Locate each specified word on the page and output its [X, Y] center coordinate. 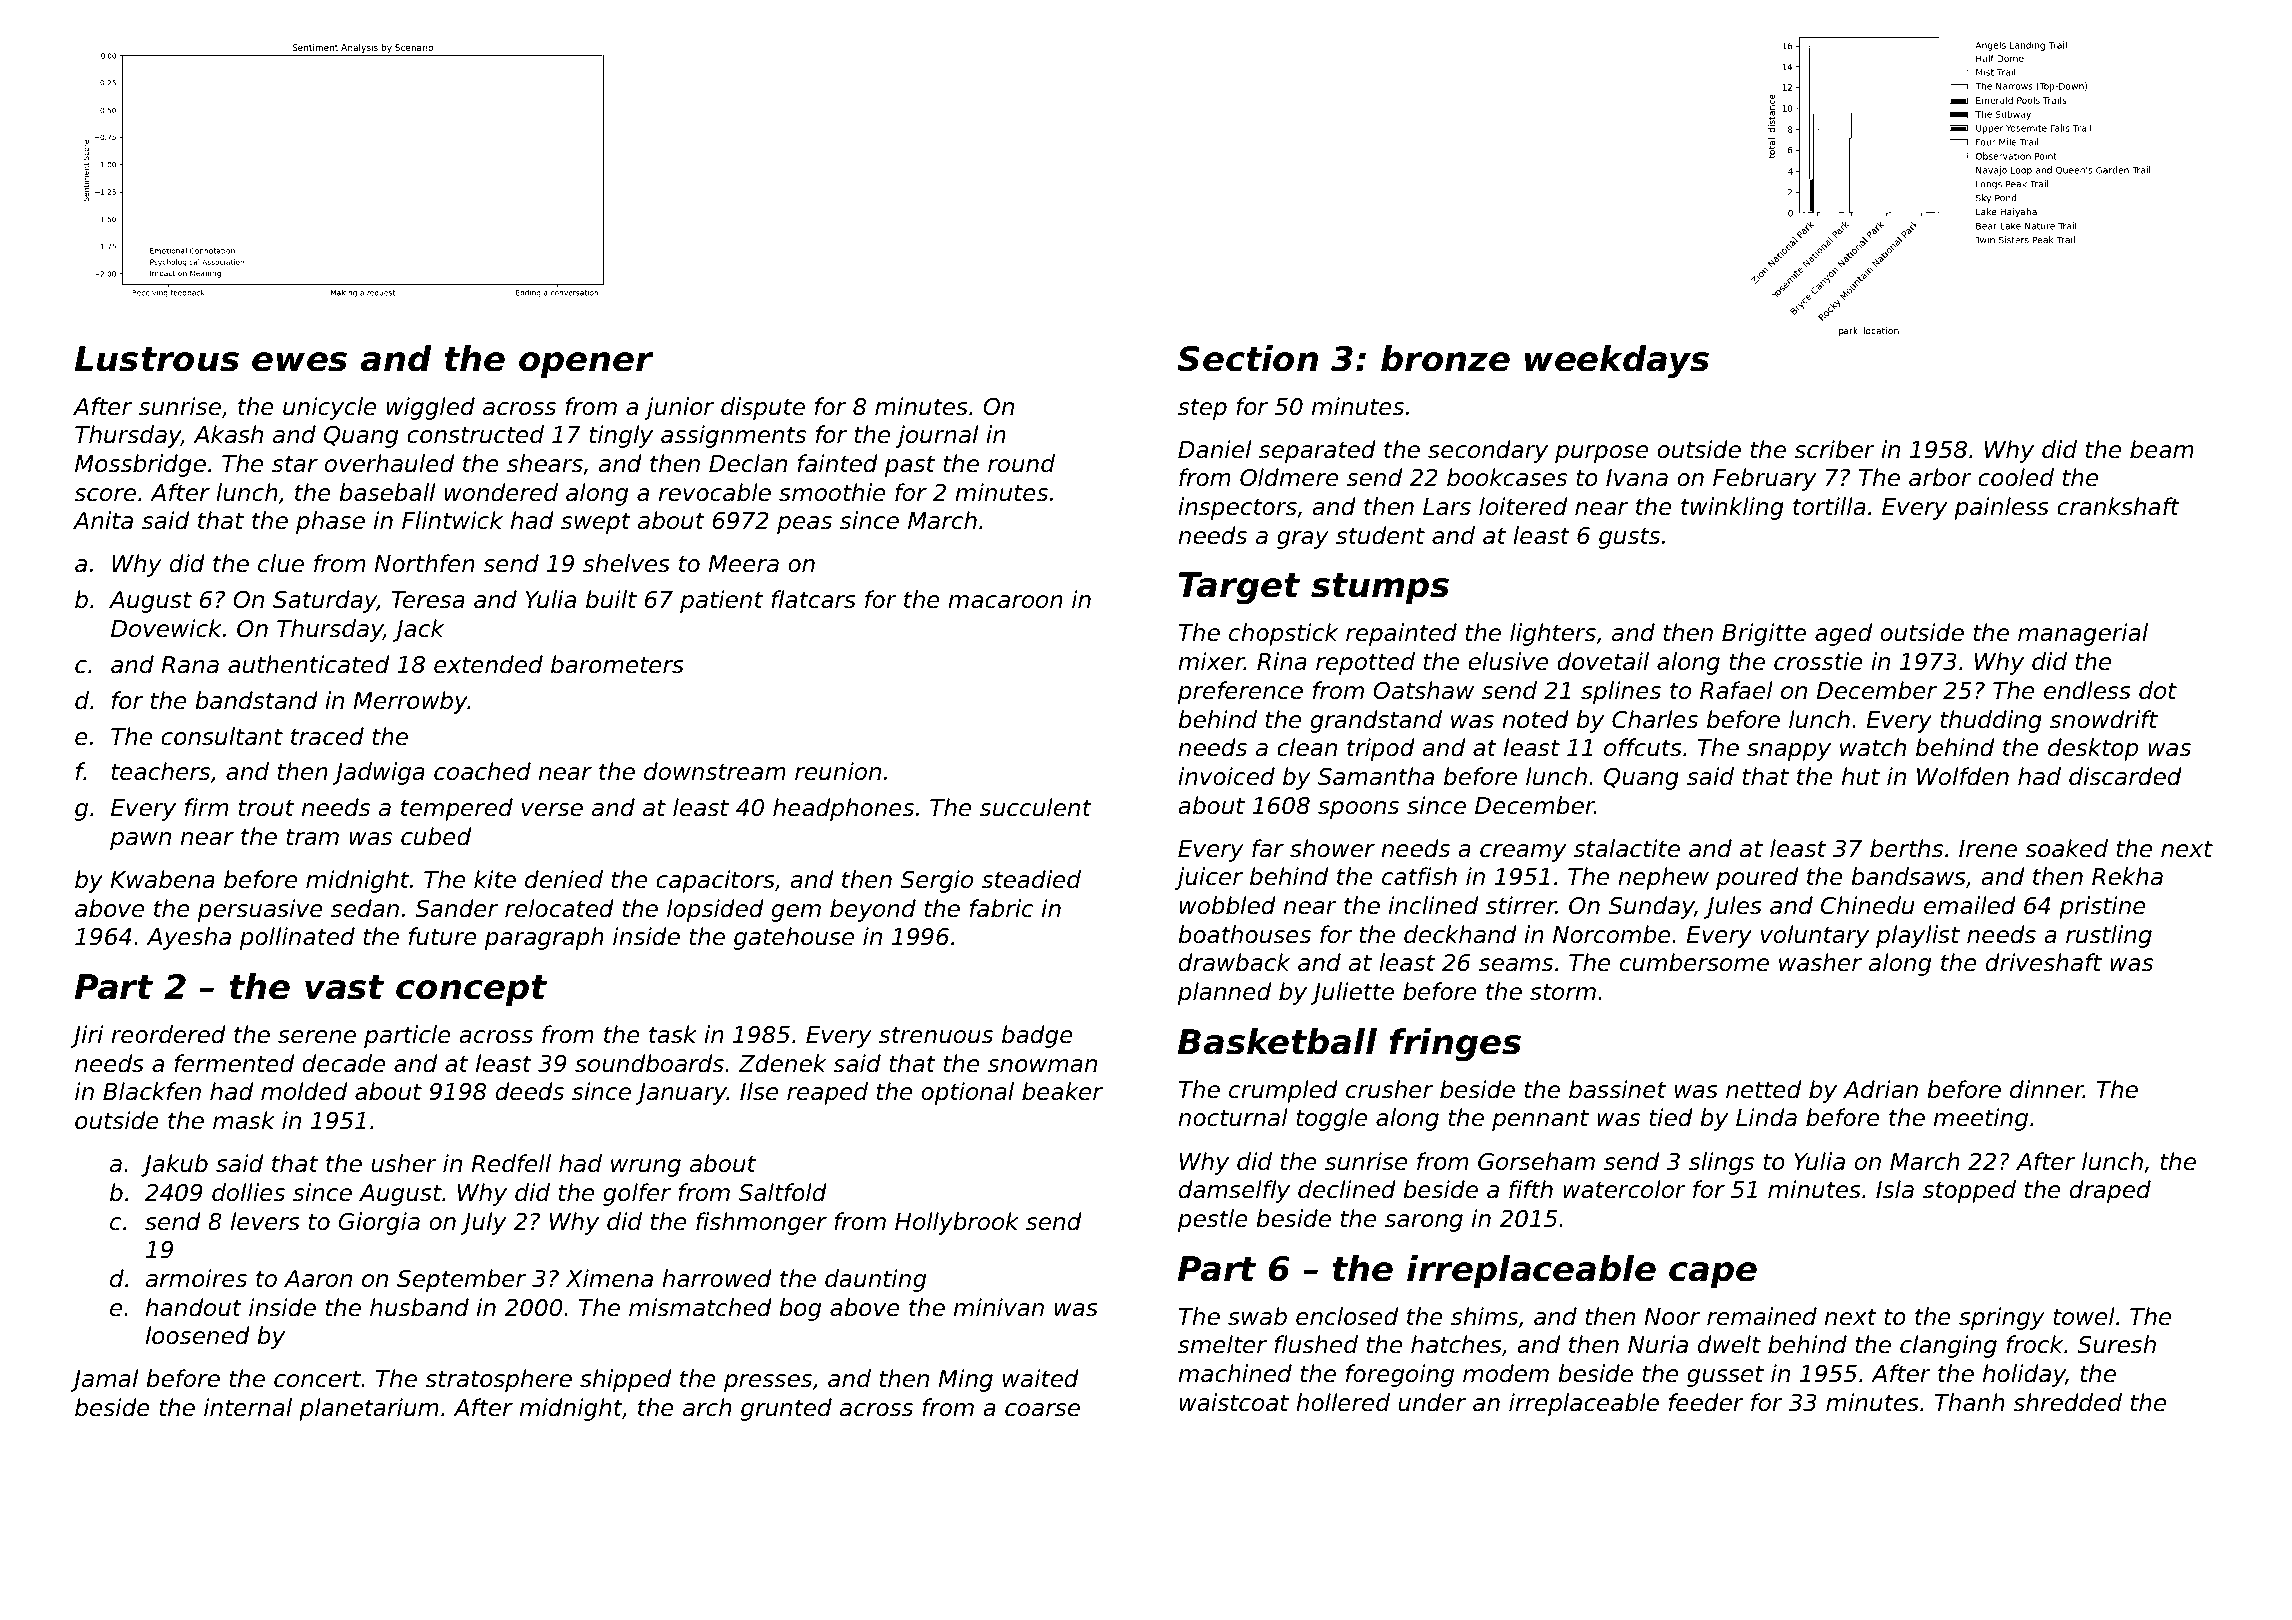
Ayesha [189, 938]
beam [2162, 449]
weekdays [1617, 362]
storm [1563, 992]
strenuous [936, 1035]
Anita [103, 520]
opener [586, 365]
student [1380, 535]
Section [1247, 358]
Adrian [1880, 1089]
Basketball [1277, 1041]
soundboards [649, 1063]
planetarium [369, 1409]
